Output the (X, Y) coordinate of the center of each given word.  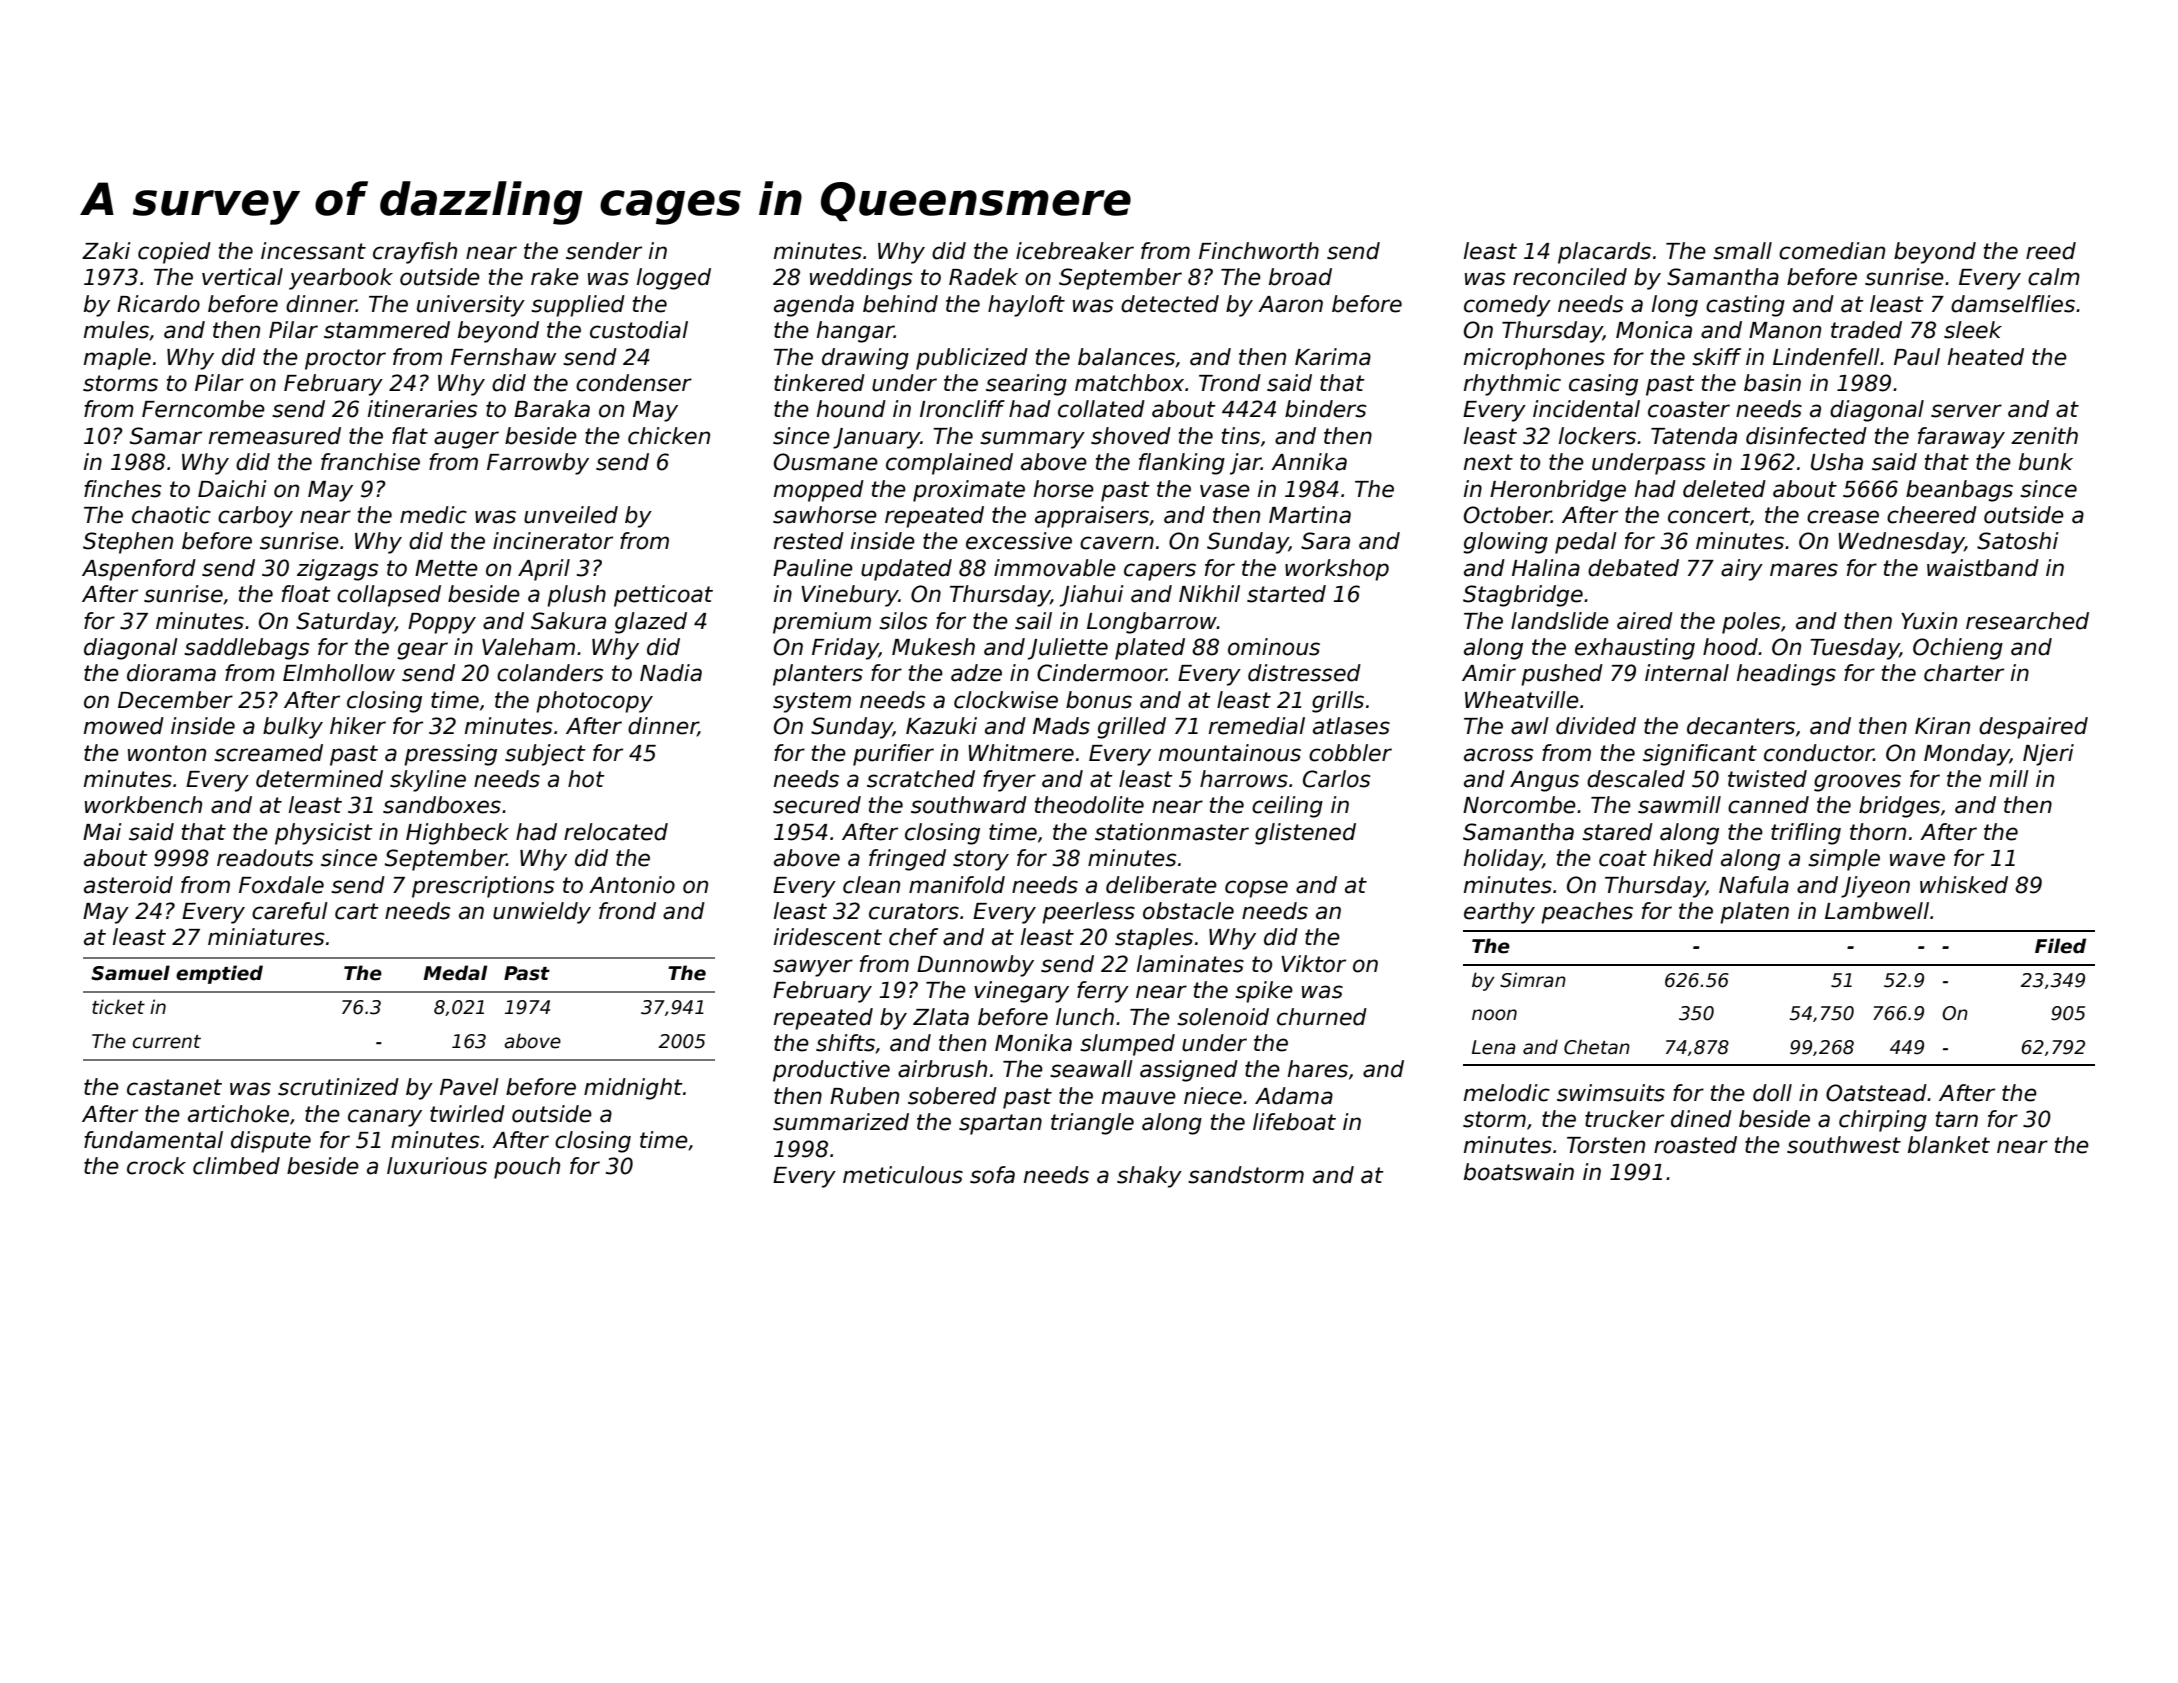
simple (1844, 860)
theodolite (1089, 805)
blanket (1949, 1145)
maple (117, 359)
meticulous (903, 1175)
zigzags (337, 570)
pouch (527, 1168)
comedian (1832, 251)
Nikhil (1209, 593)
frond (627, 911)
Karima (1333, 357)
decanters (1741, 726)
